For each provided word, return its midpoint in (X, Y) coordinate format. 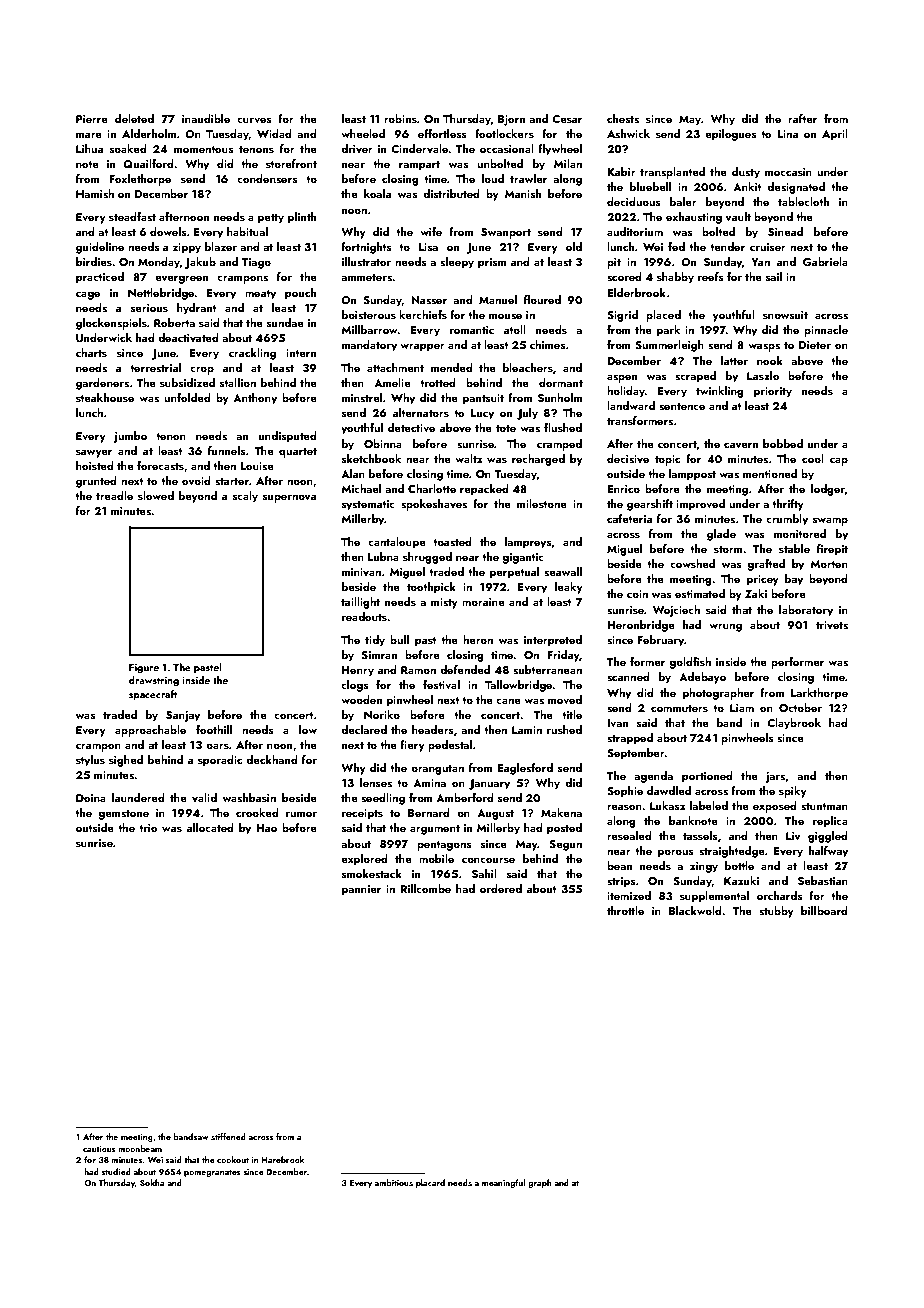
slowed (156, 495)
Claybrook (794, 724)
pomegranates (212, 1173)
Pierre (92, 119)
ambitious (394, 1182)
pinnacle (826, 331)
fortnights (366, 248)
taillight (360, 603)
